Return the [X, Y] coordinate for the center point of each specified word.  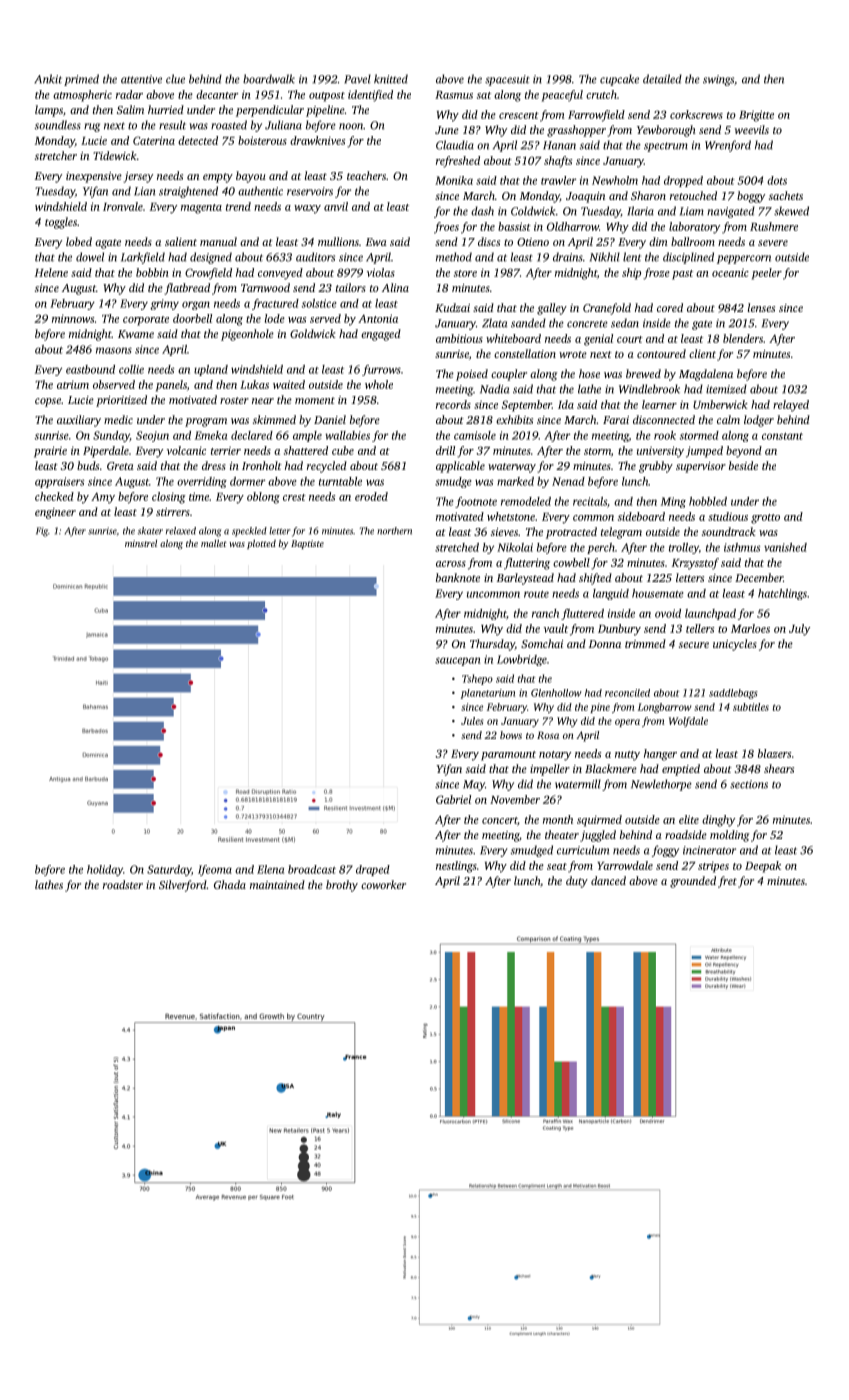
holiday [105, 870]
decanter [217, 94]
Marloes [750, 628]
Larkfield [143, 258]
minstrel [141, 543]
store [465, 273]
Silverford [183, 886]
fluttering [527, 564]
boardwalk [269, 79]
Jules [472, 721]
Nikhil [605, 257]
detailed [662, 79]
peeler [767, 274]
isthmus [742, 547]
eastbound [90, 369]
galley [552, 309]
